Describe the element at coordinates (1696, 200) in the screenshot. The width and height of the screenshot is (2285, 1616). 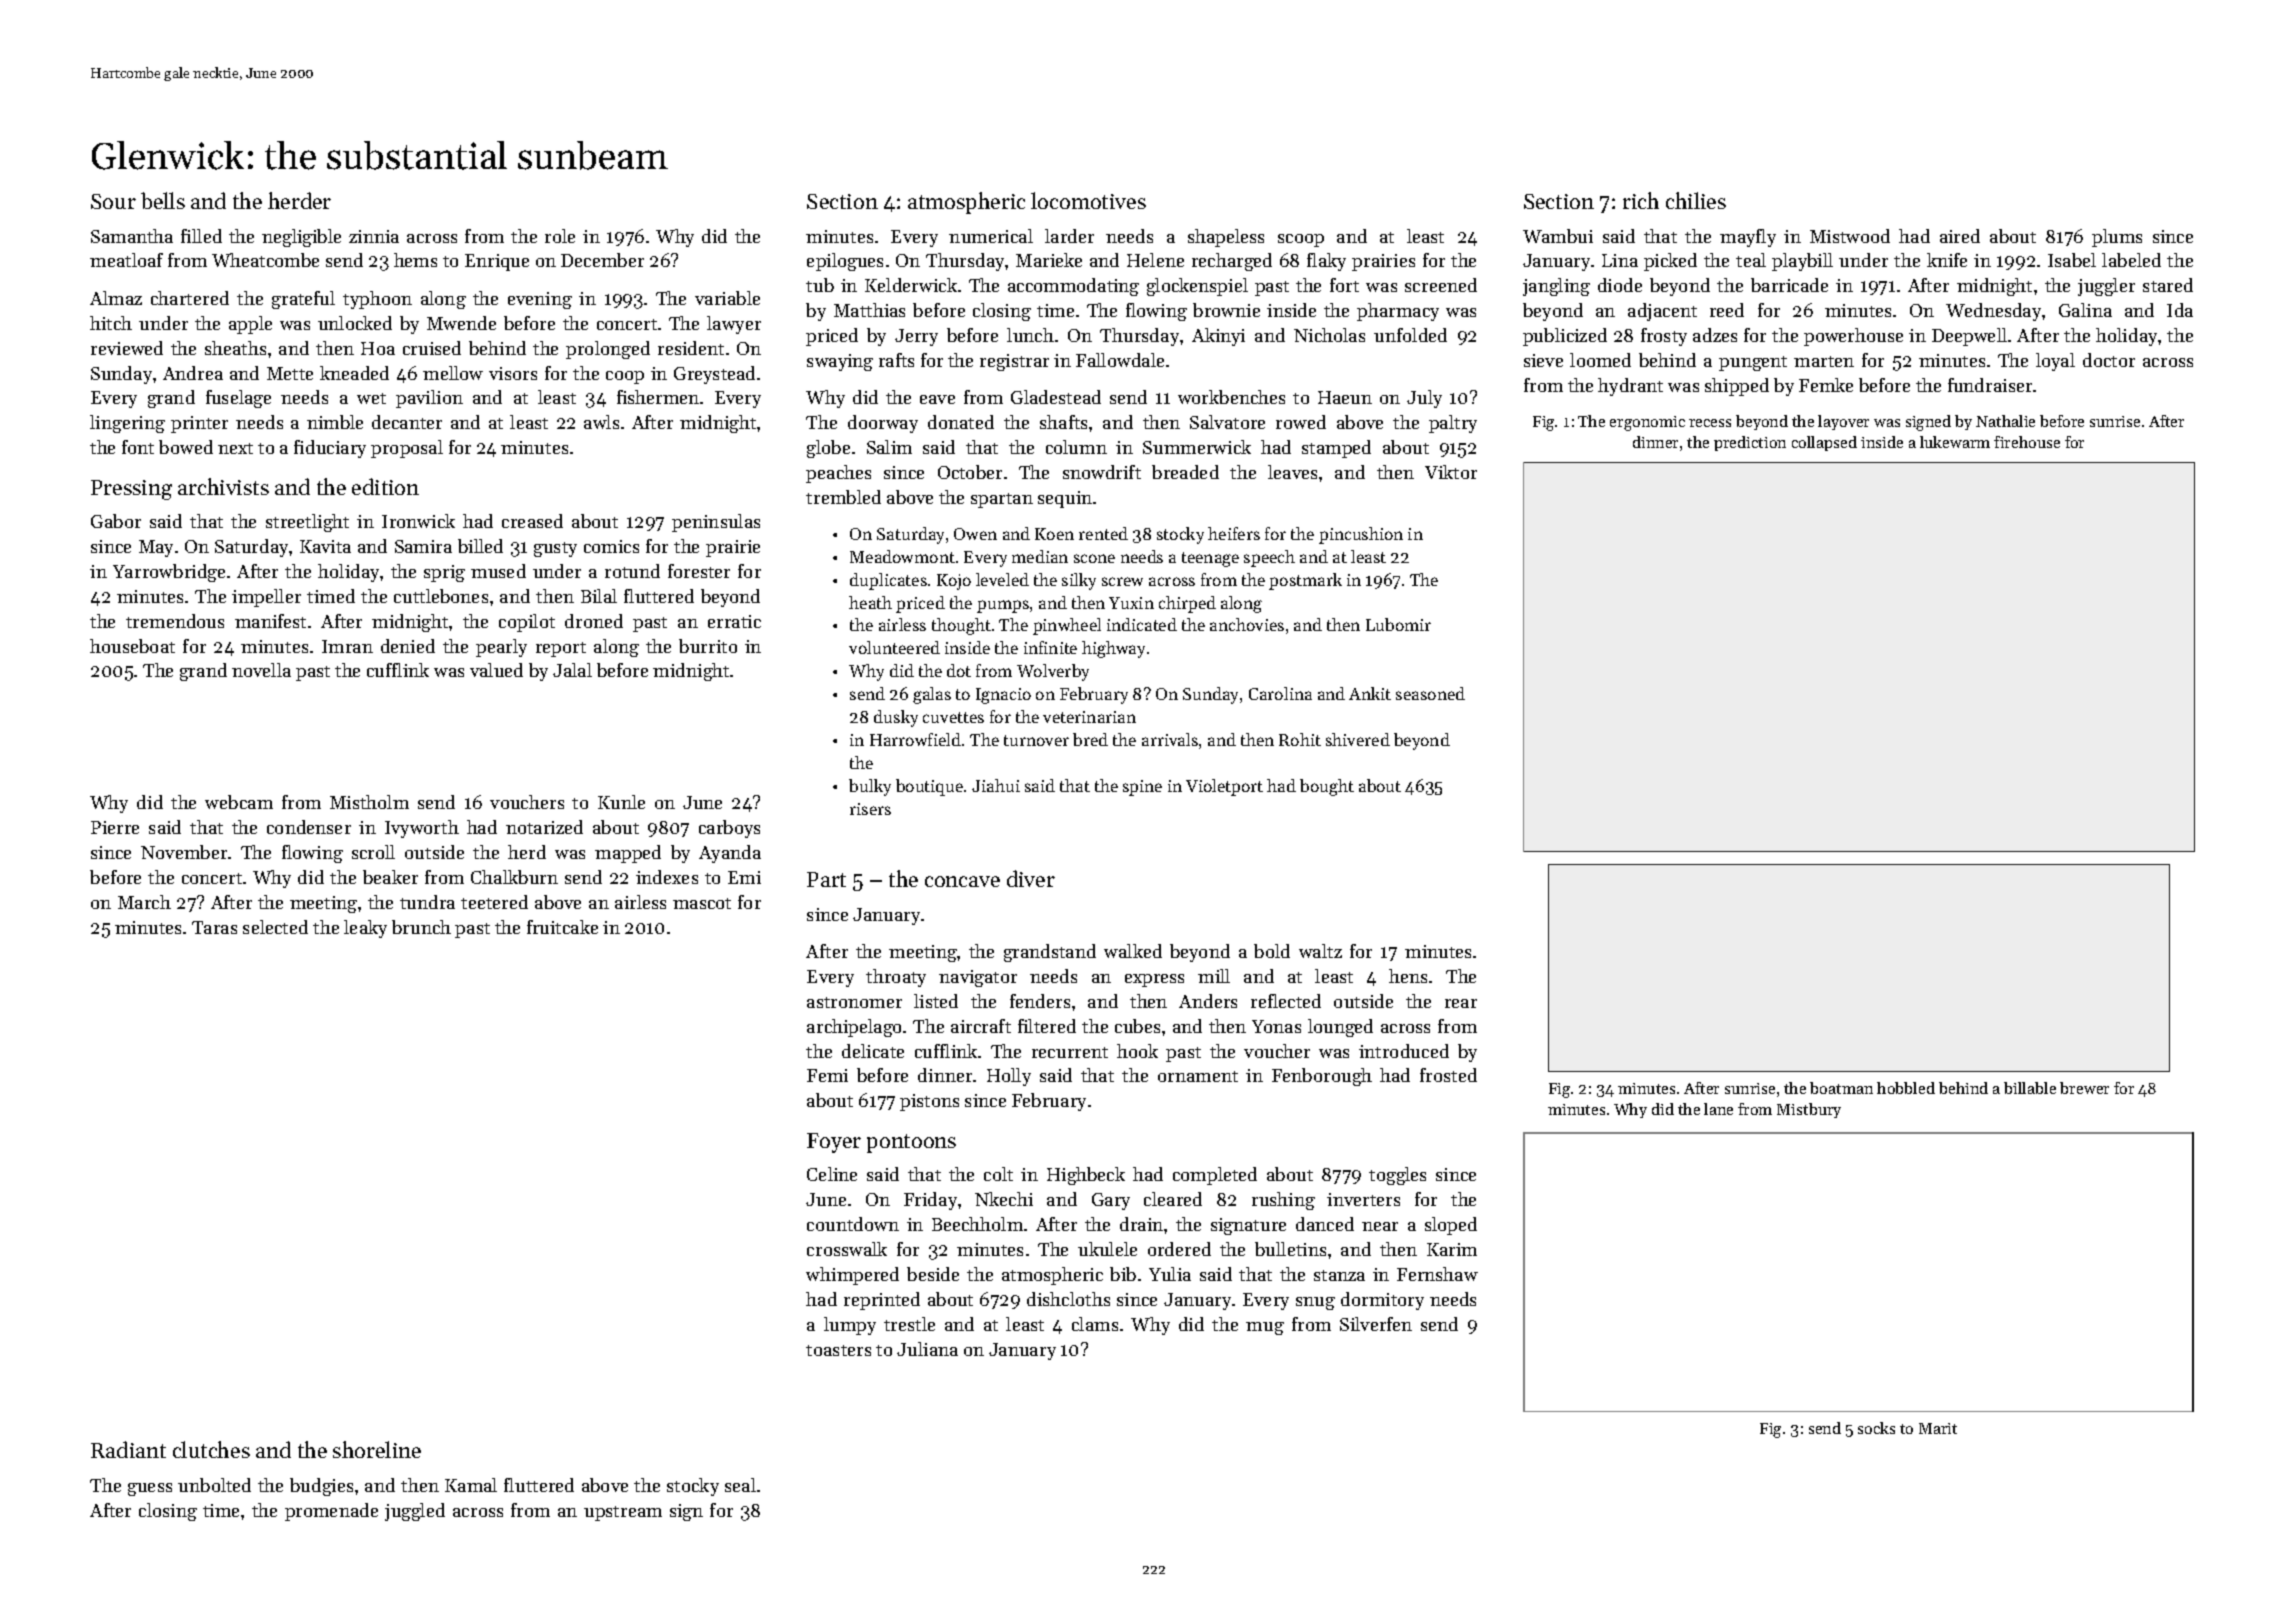
I see `chilies` at that location.
